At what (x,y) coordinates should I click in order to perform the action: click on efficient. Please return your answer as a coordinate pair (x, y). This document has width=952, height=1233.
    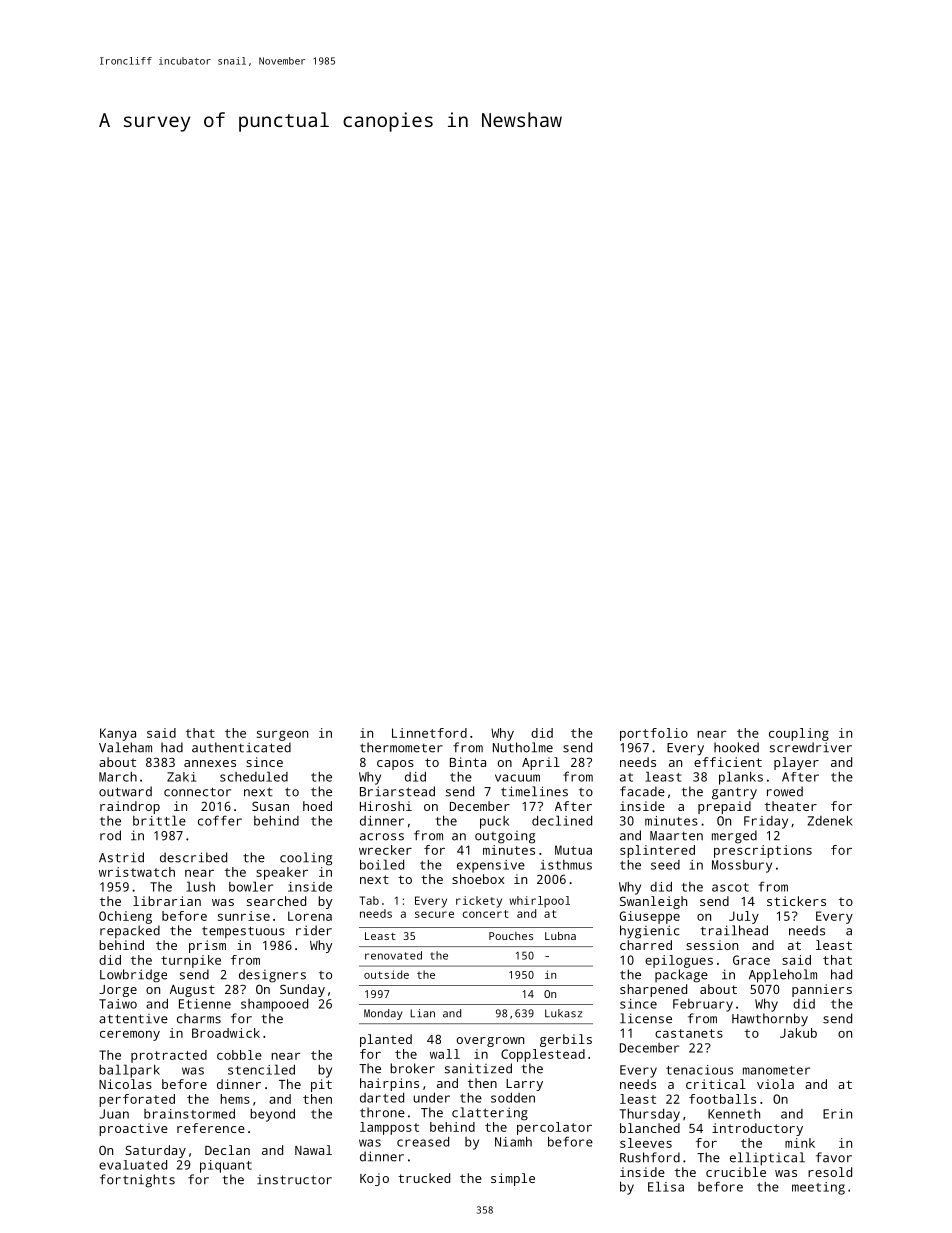
    Looking at the image, I should click on (728, 762).
